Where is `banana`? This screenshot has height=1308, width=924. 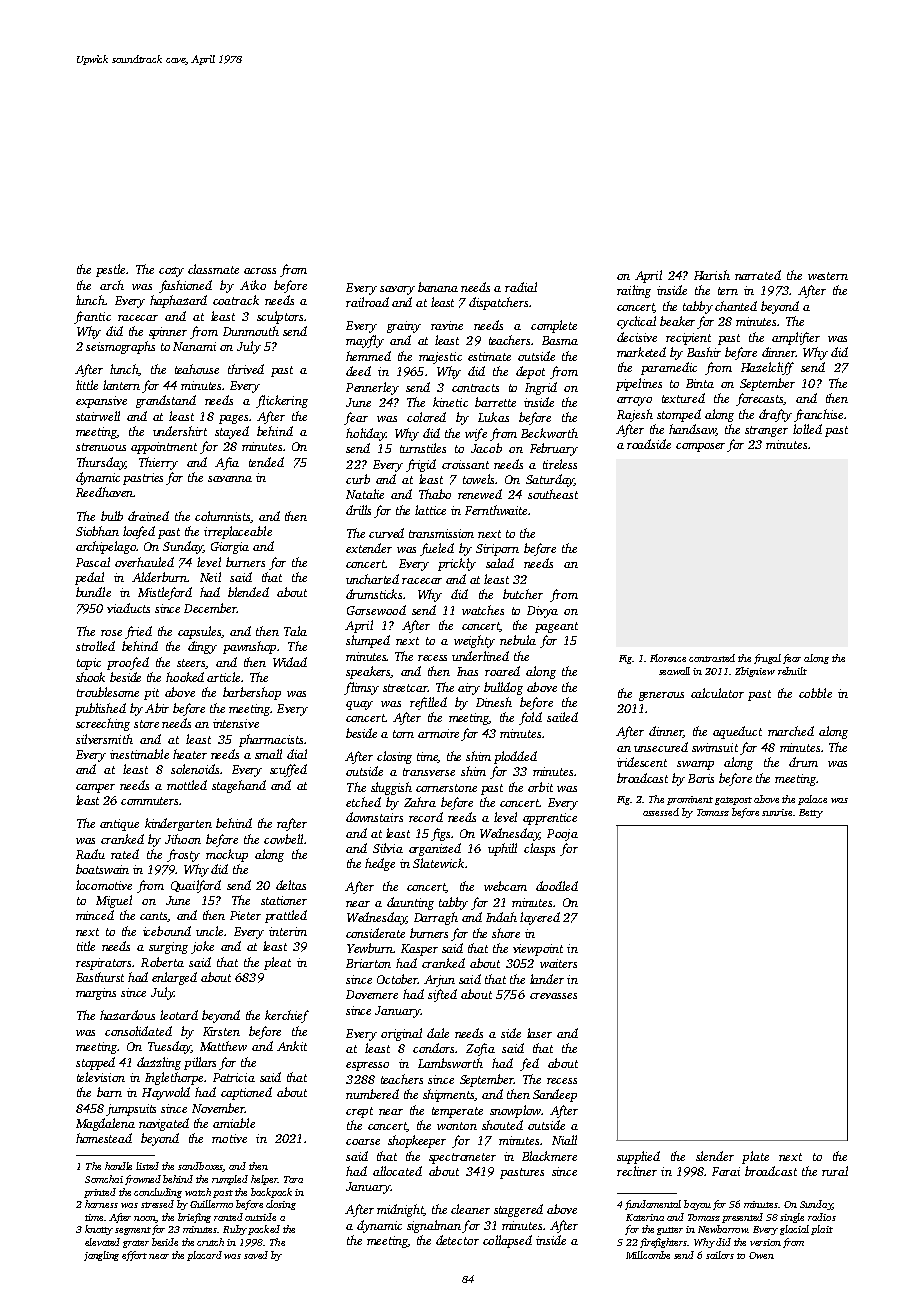 banana is located at coordinates (438, 287).
